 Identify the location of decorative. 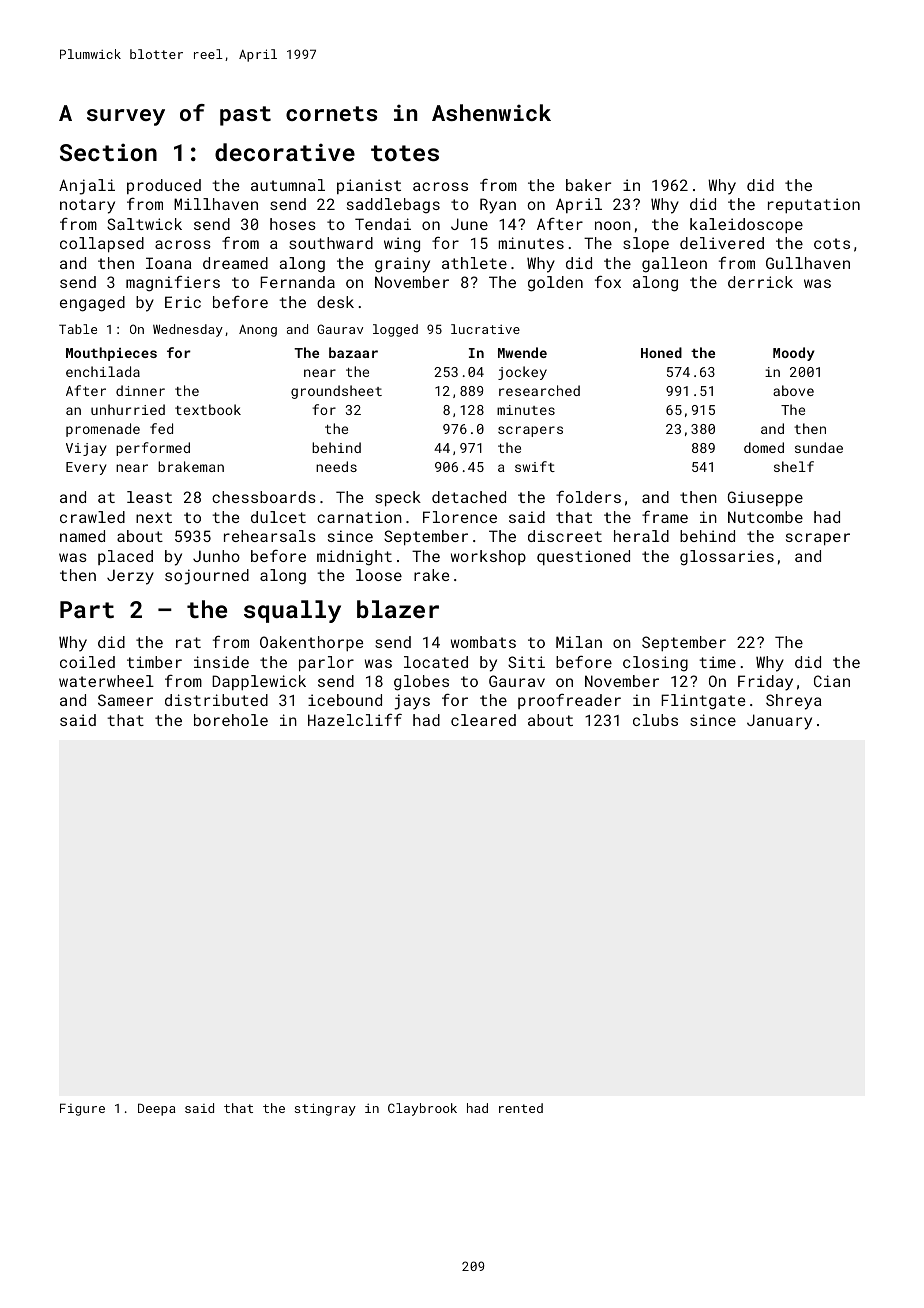
(285, 152).
